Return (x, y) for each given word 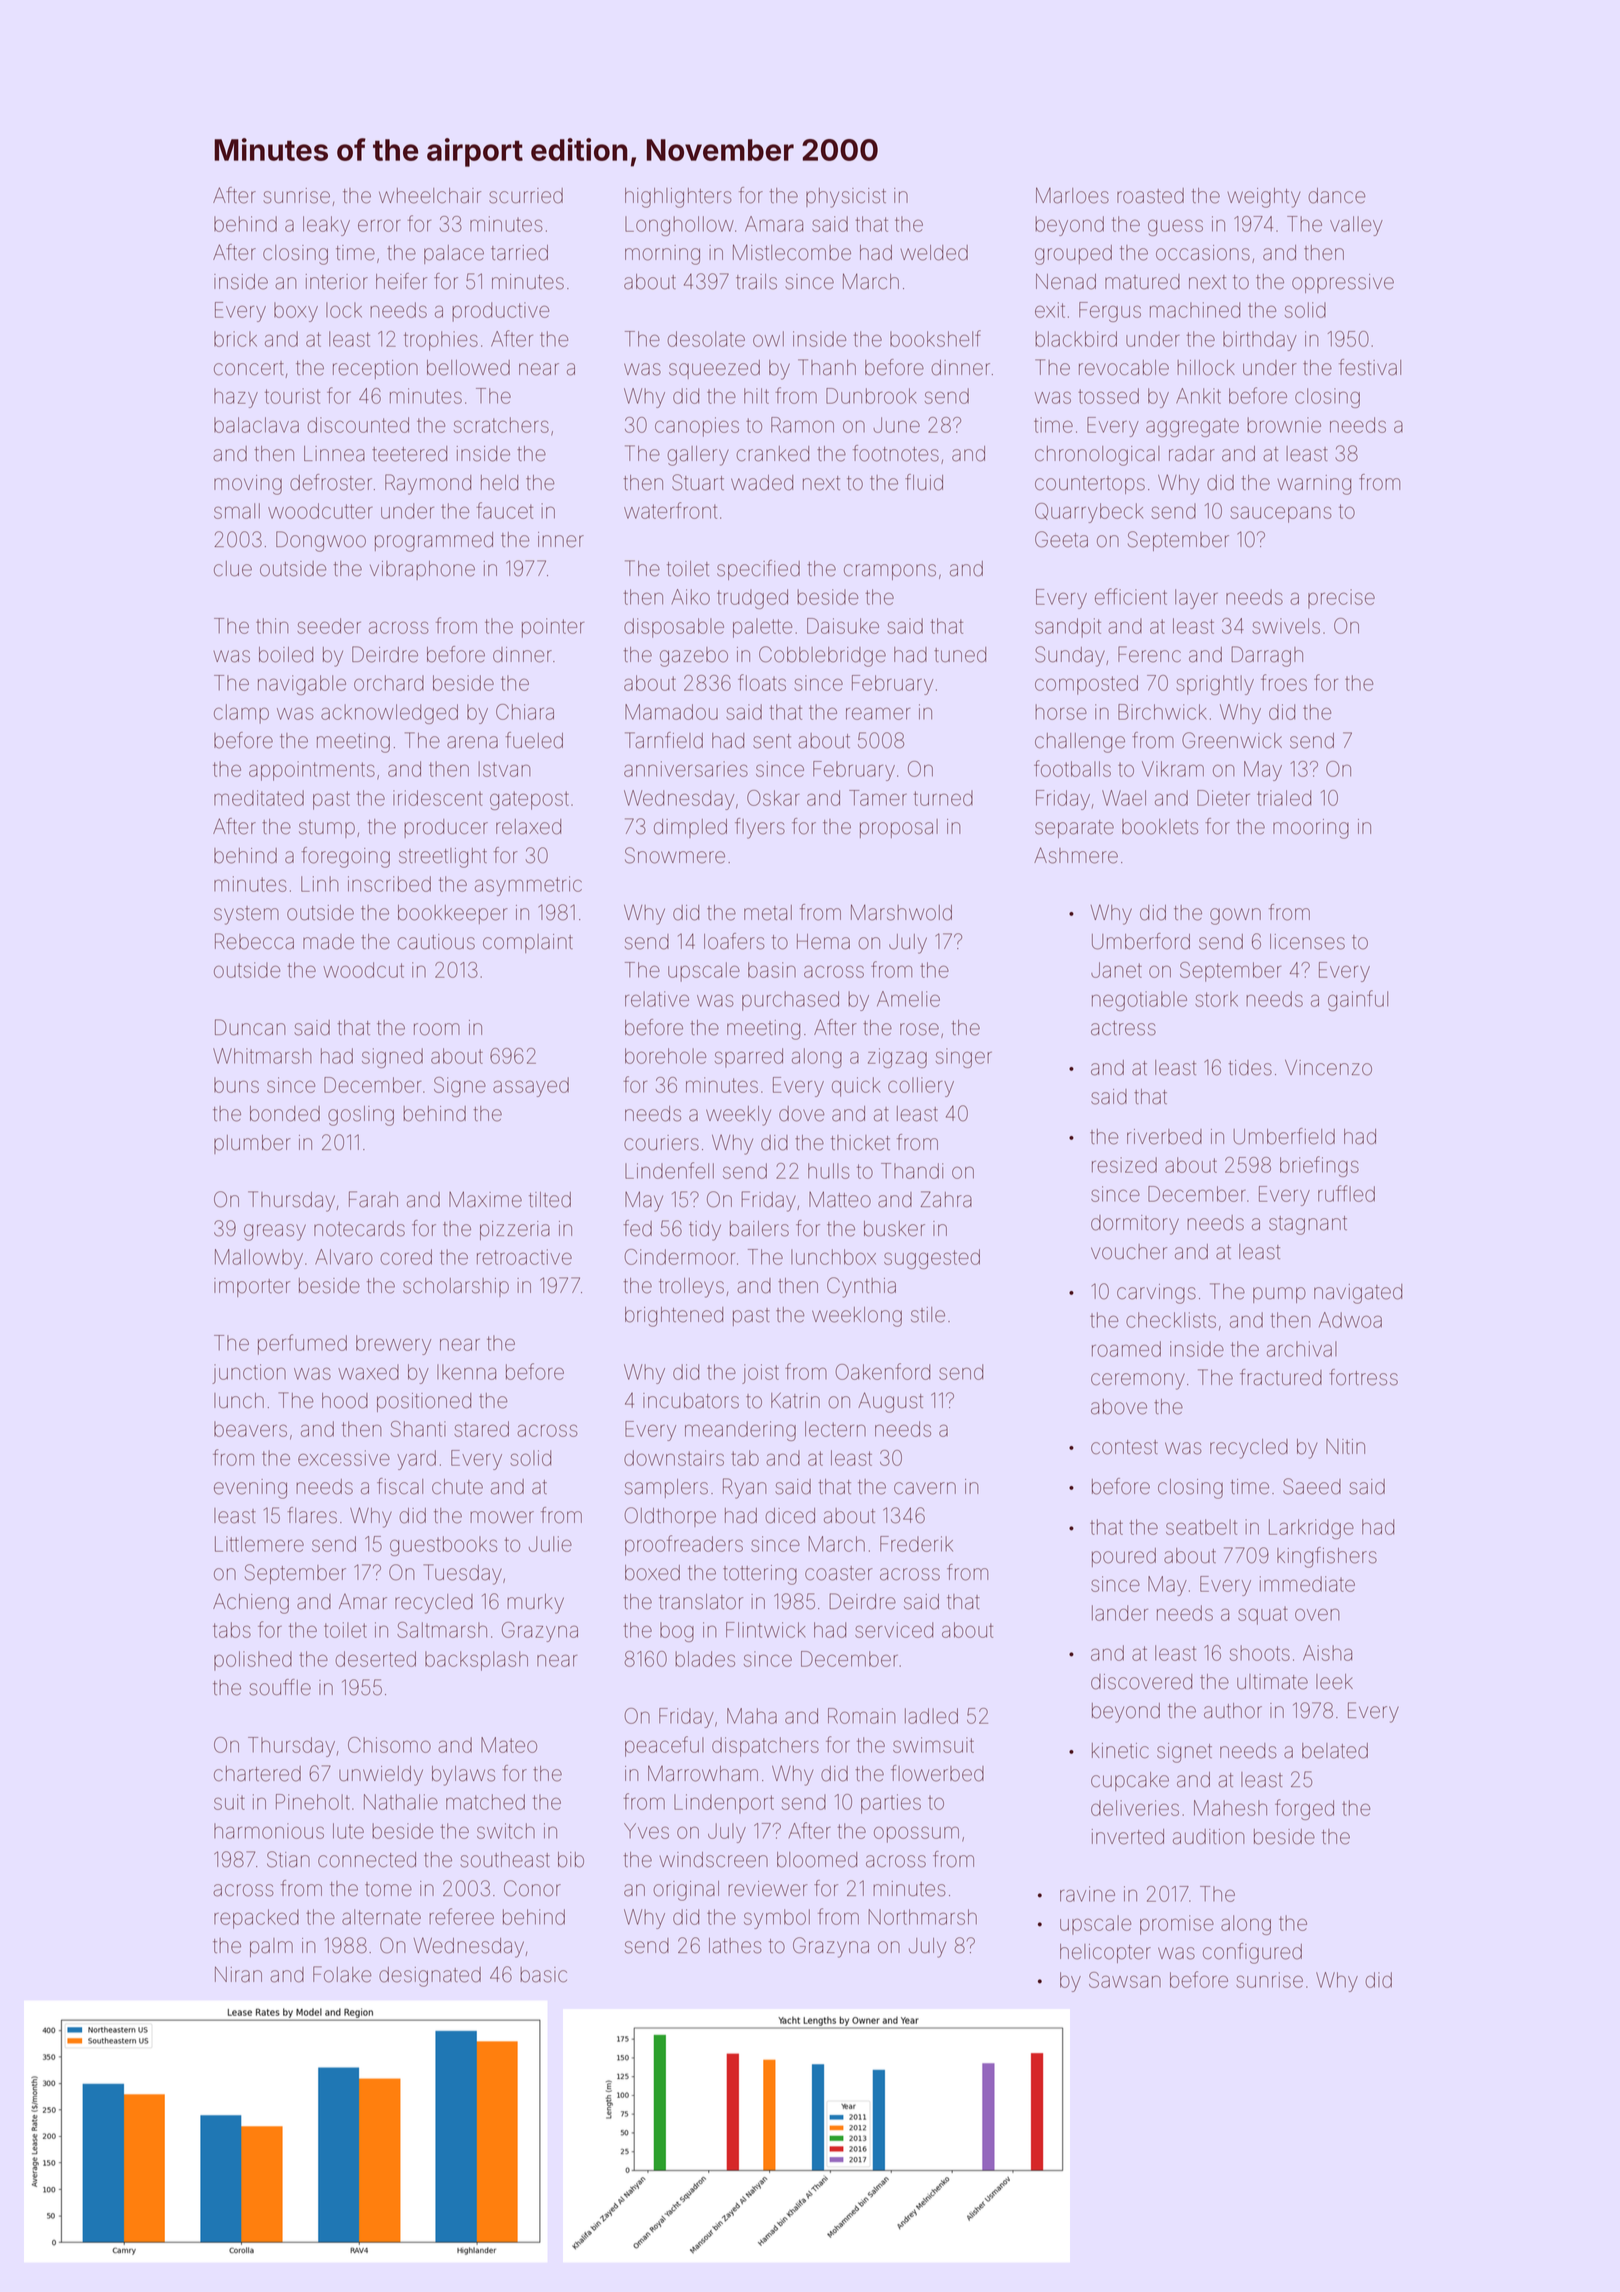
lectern (835, 1429)
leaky (326, 226)
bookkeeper (453, 914)
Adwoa (1350, 1320)
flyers (760, 828)
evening (250, 1489)
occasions (1203, 253)
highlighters (678, 198)
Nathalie (401, 1802)
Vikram (1173, 769)
